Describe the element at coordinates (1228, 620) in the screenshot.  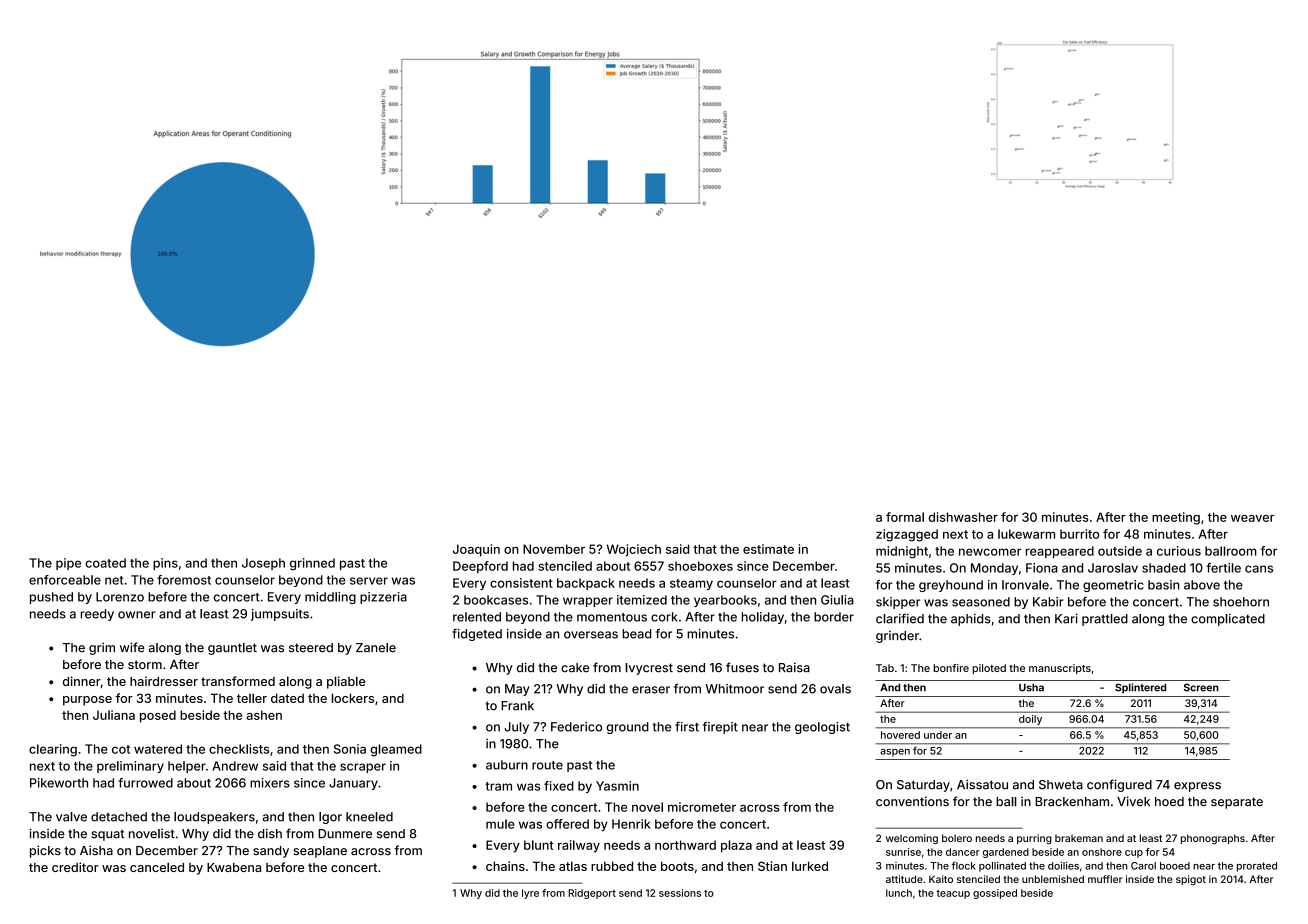
I see `complicated` at that location.
